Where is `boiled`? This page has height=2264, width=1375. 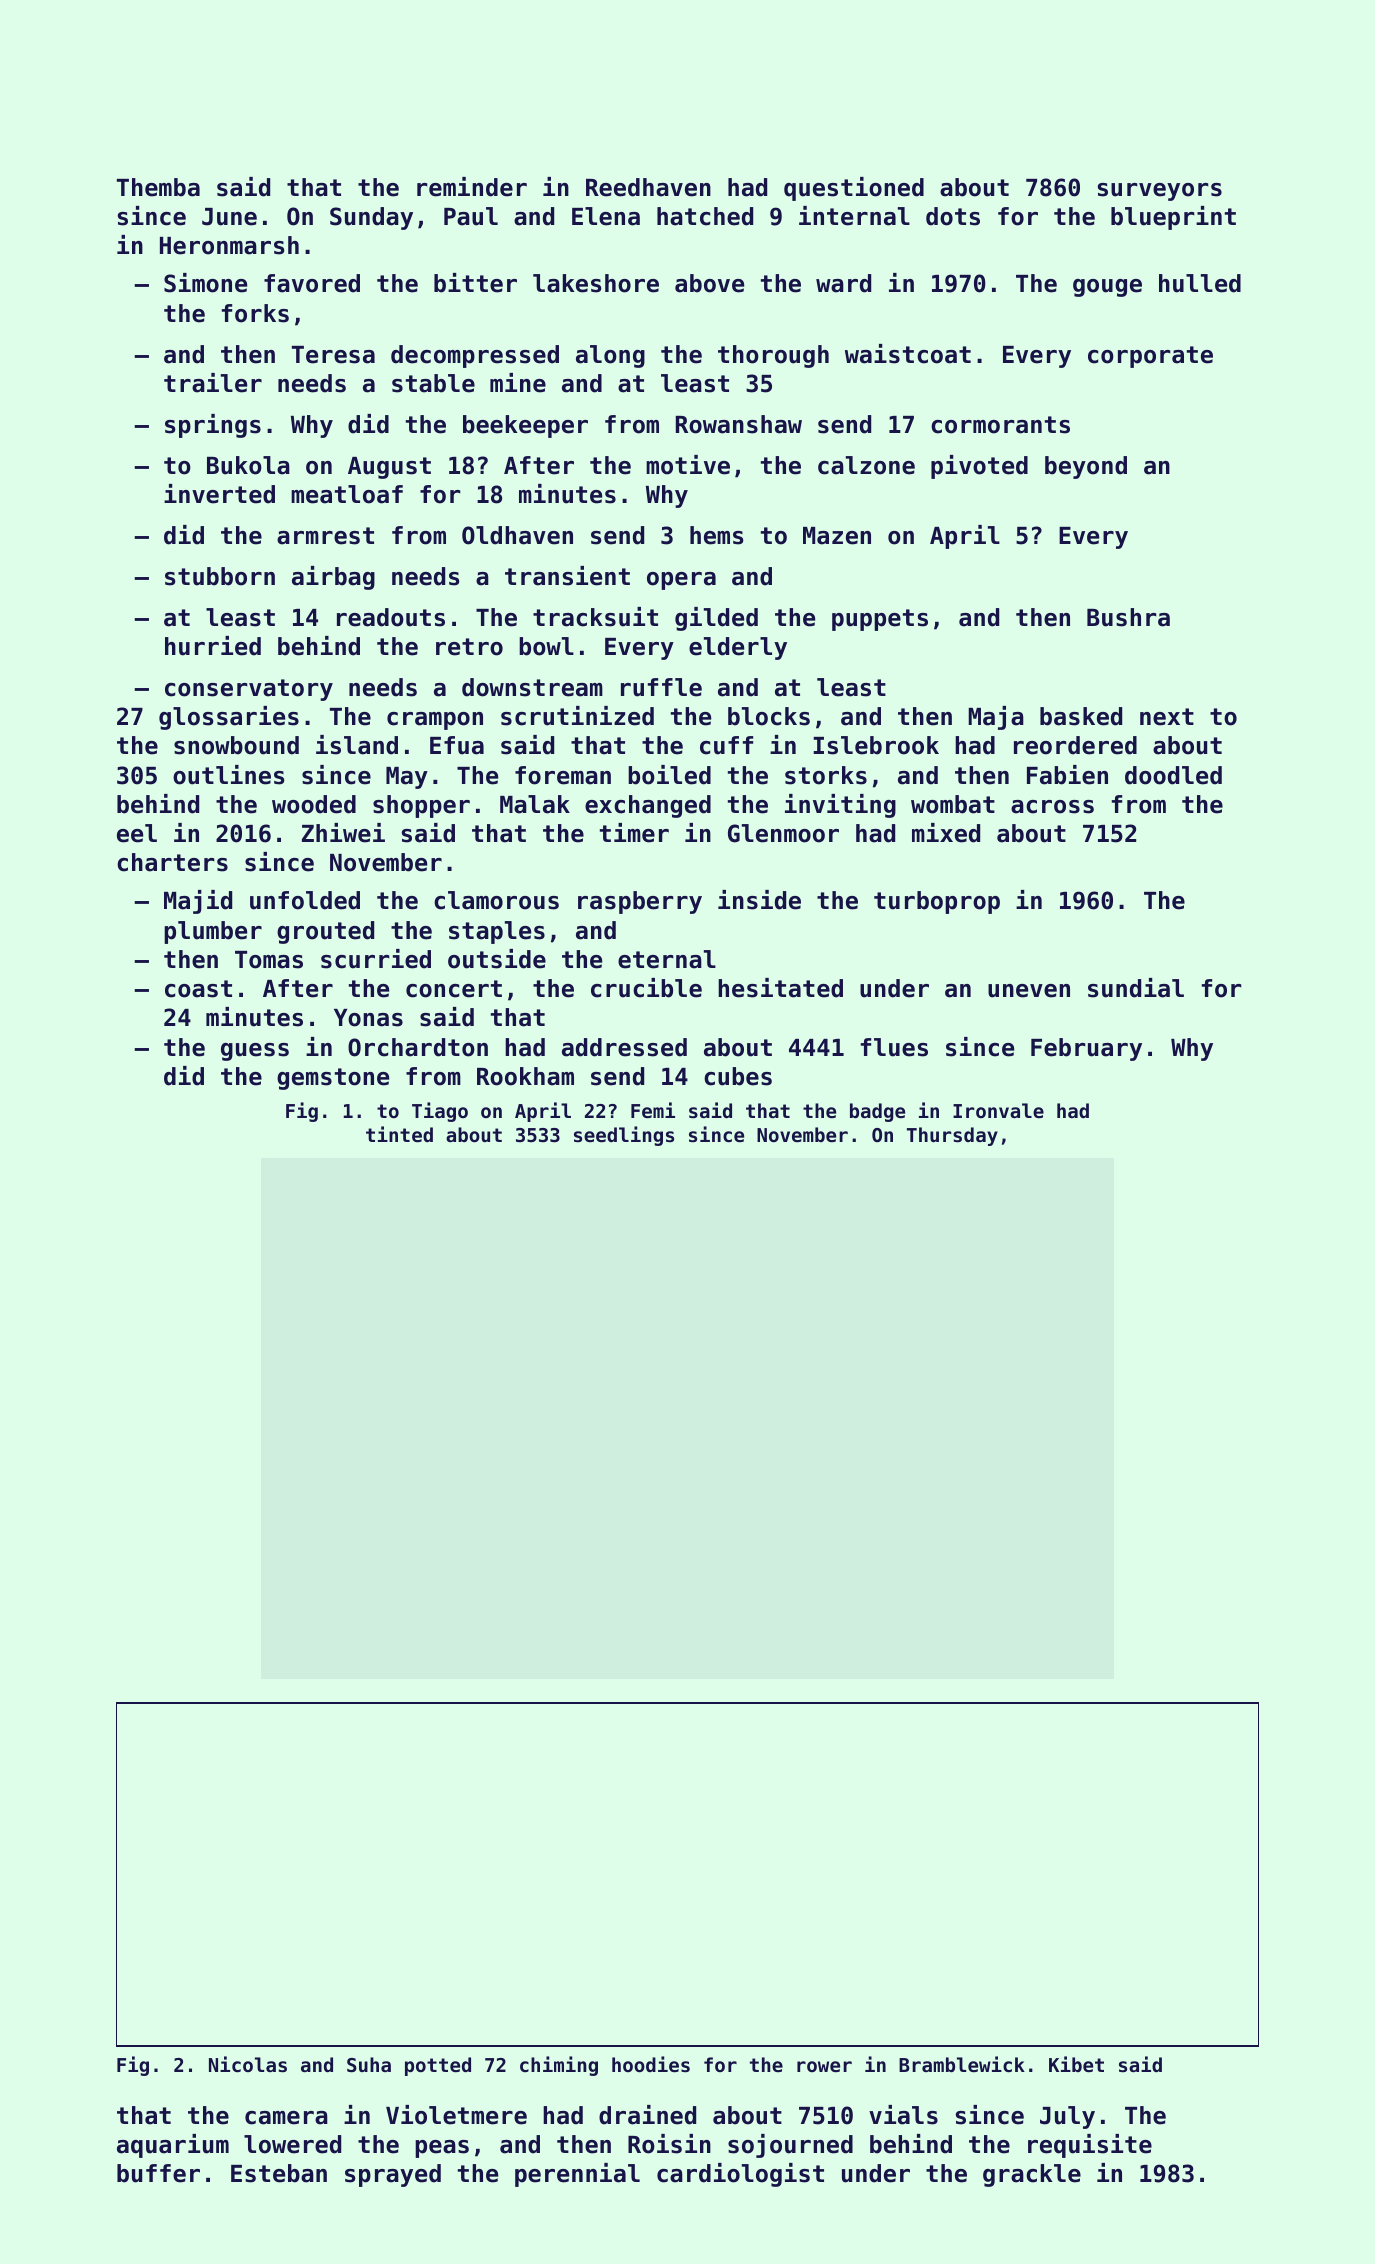
boiled is located at coordinates (669, 775).
